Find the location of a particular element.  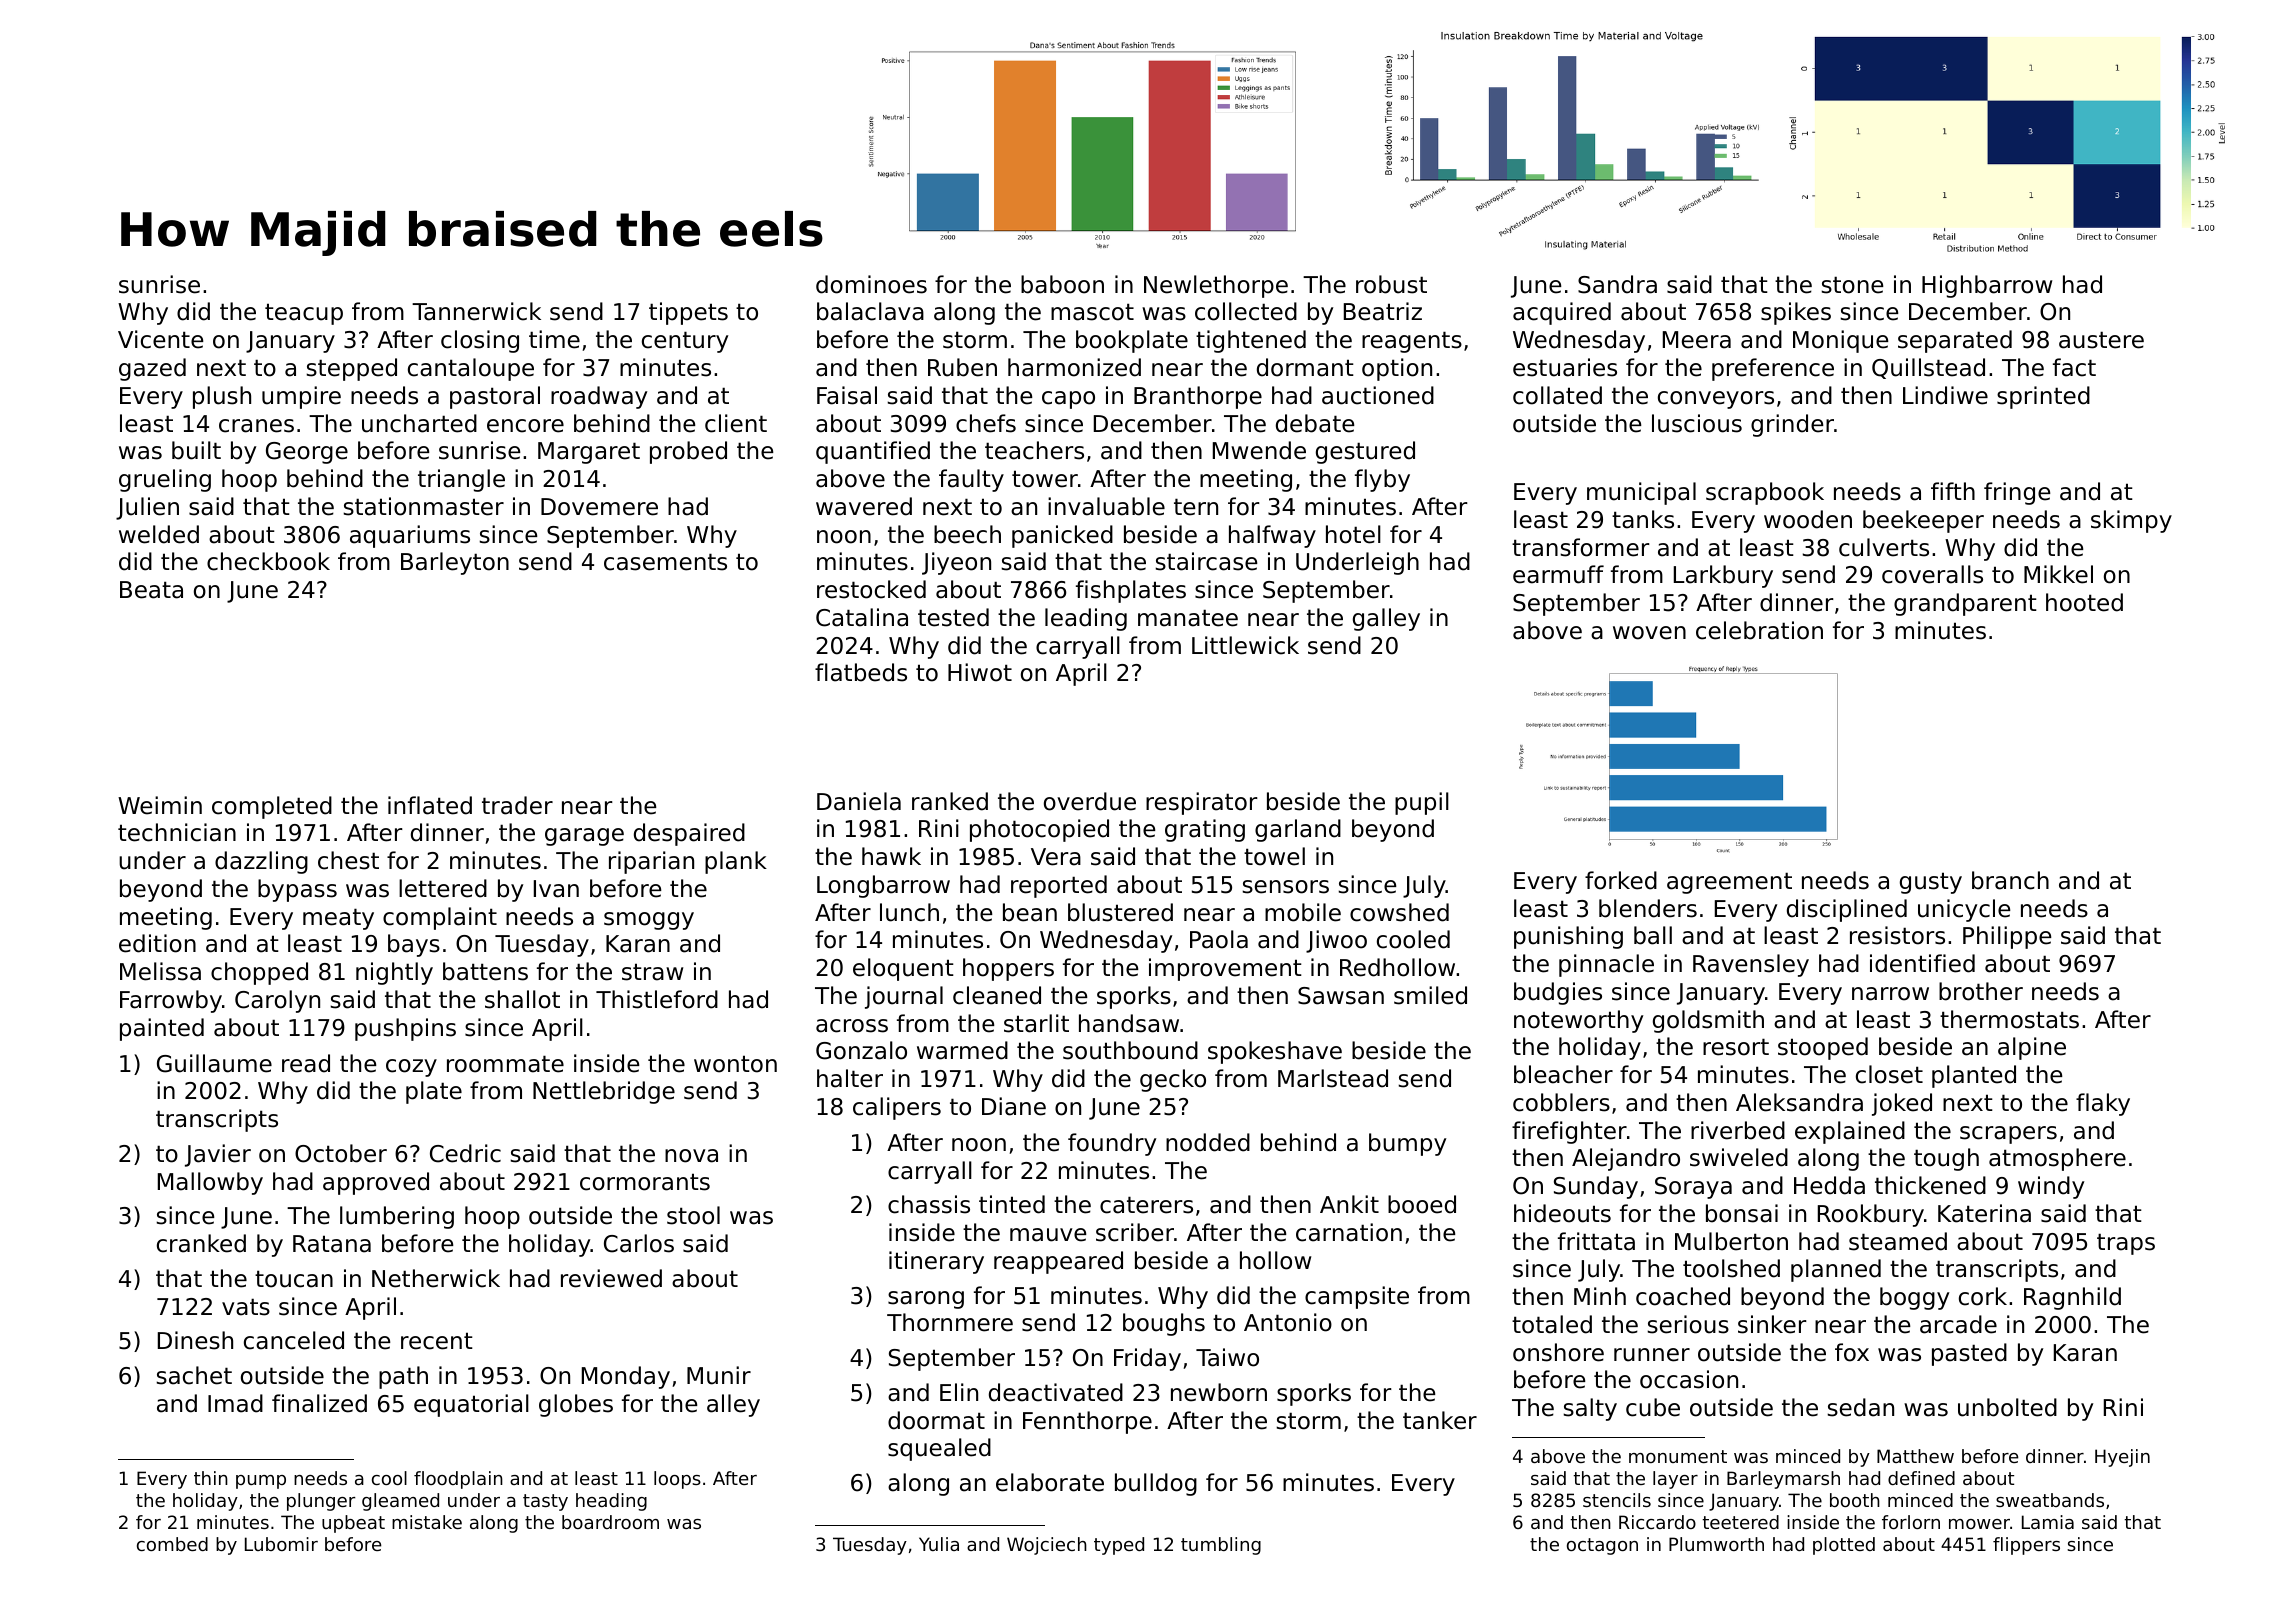

sinker is located at coordinates (1772, 1324).
